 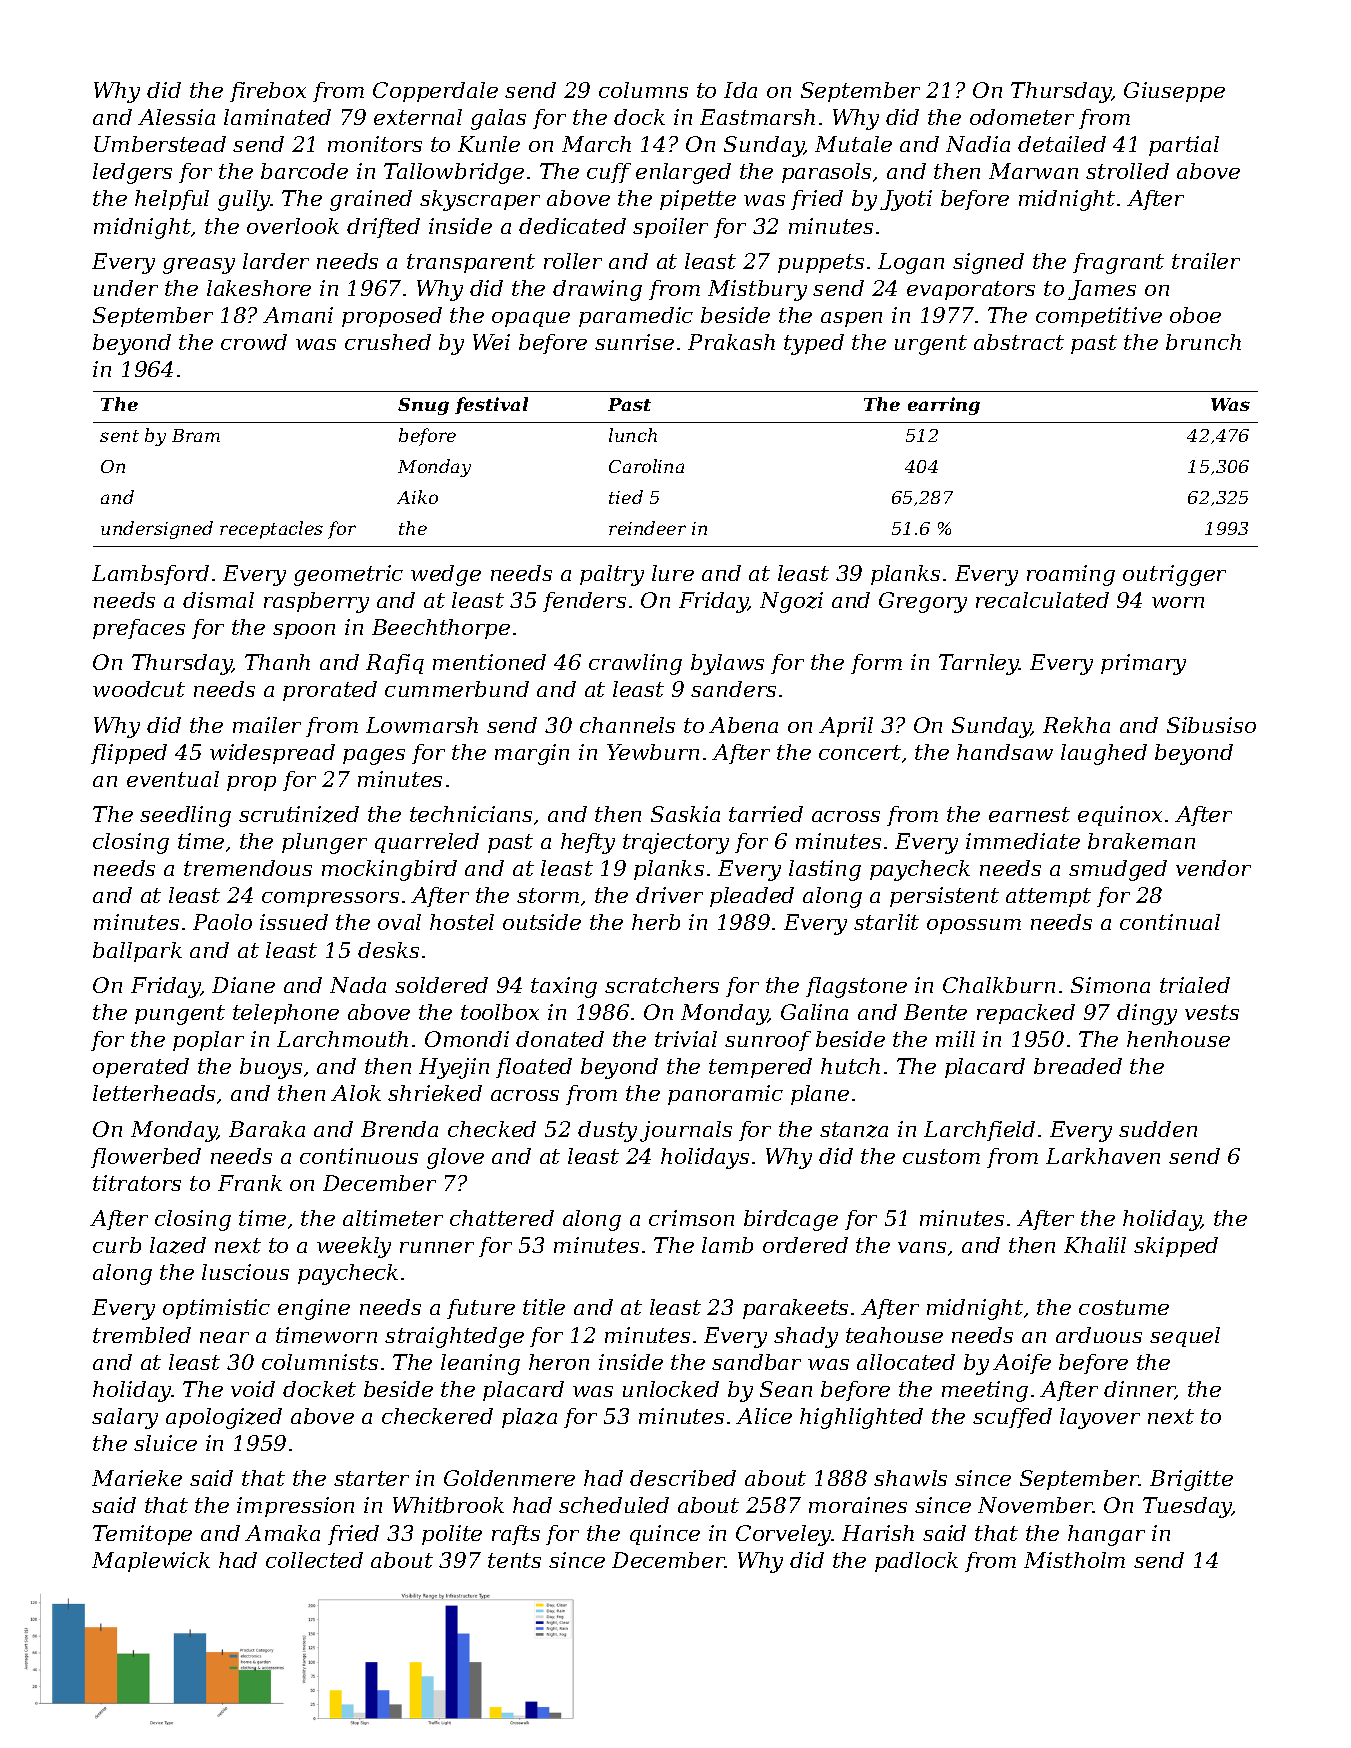 What do you see at coordinates (979, 664) in the screenshot?
I see `Tarnley` at bounding box center [979, 664].
